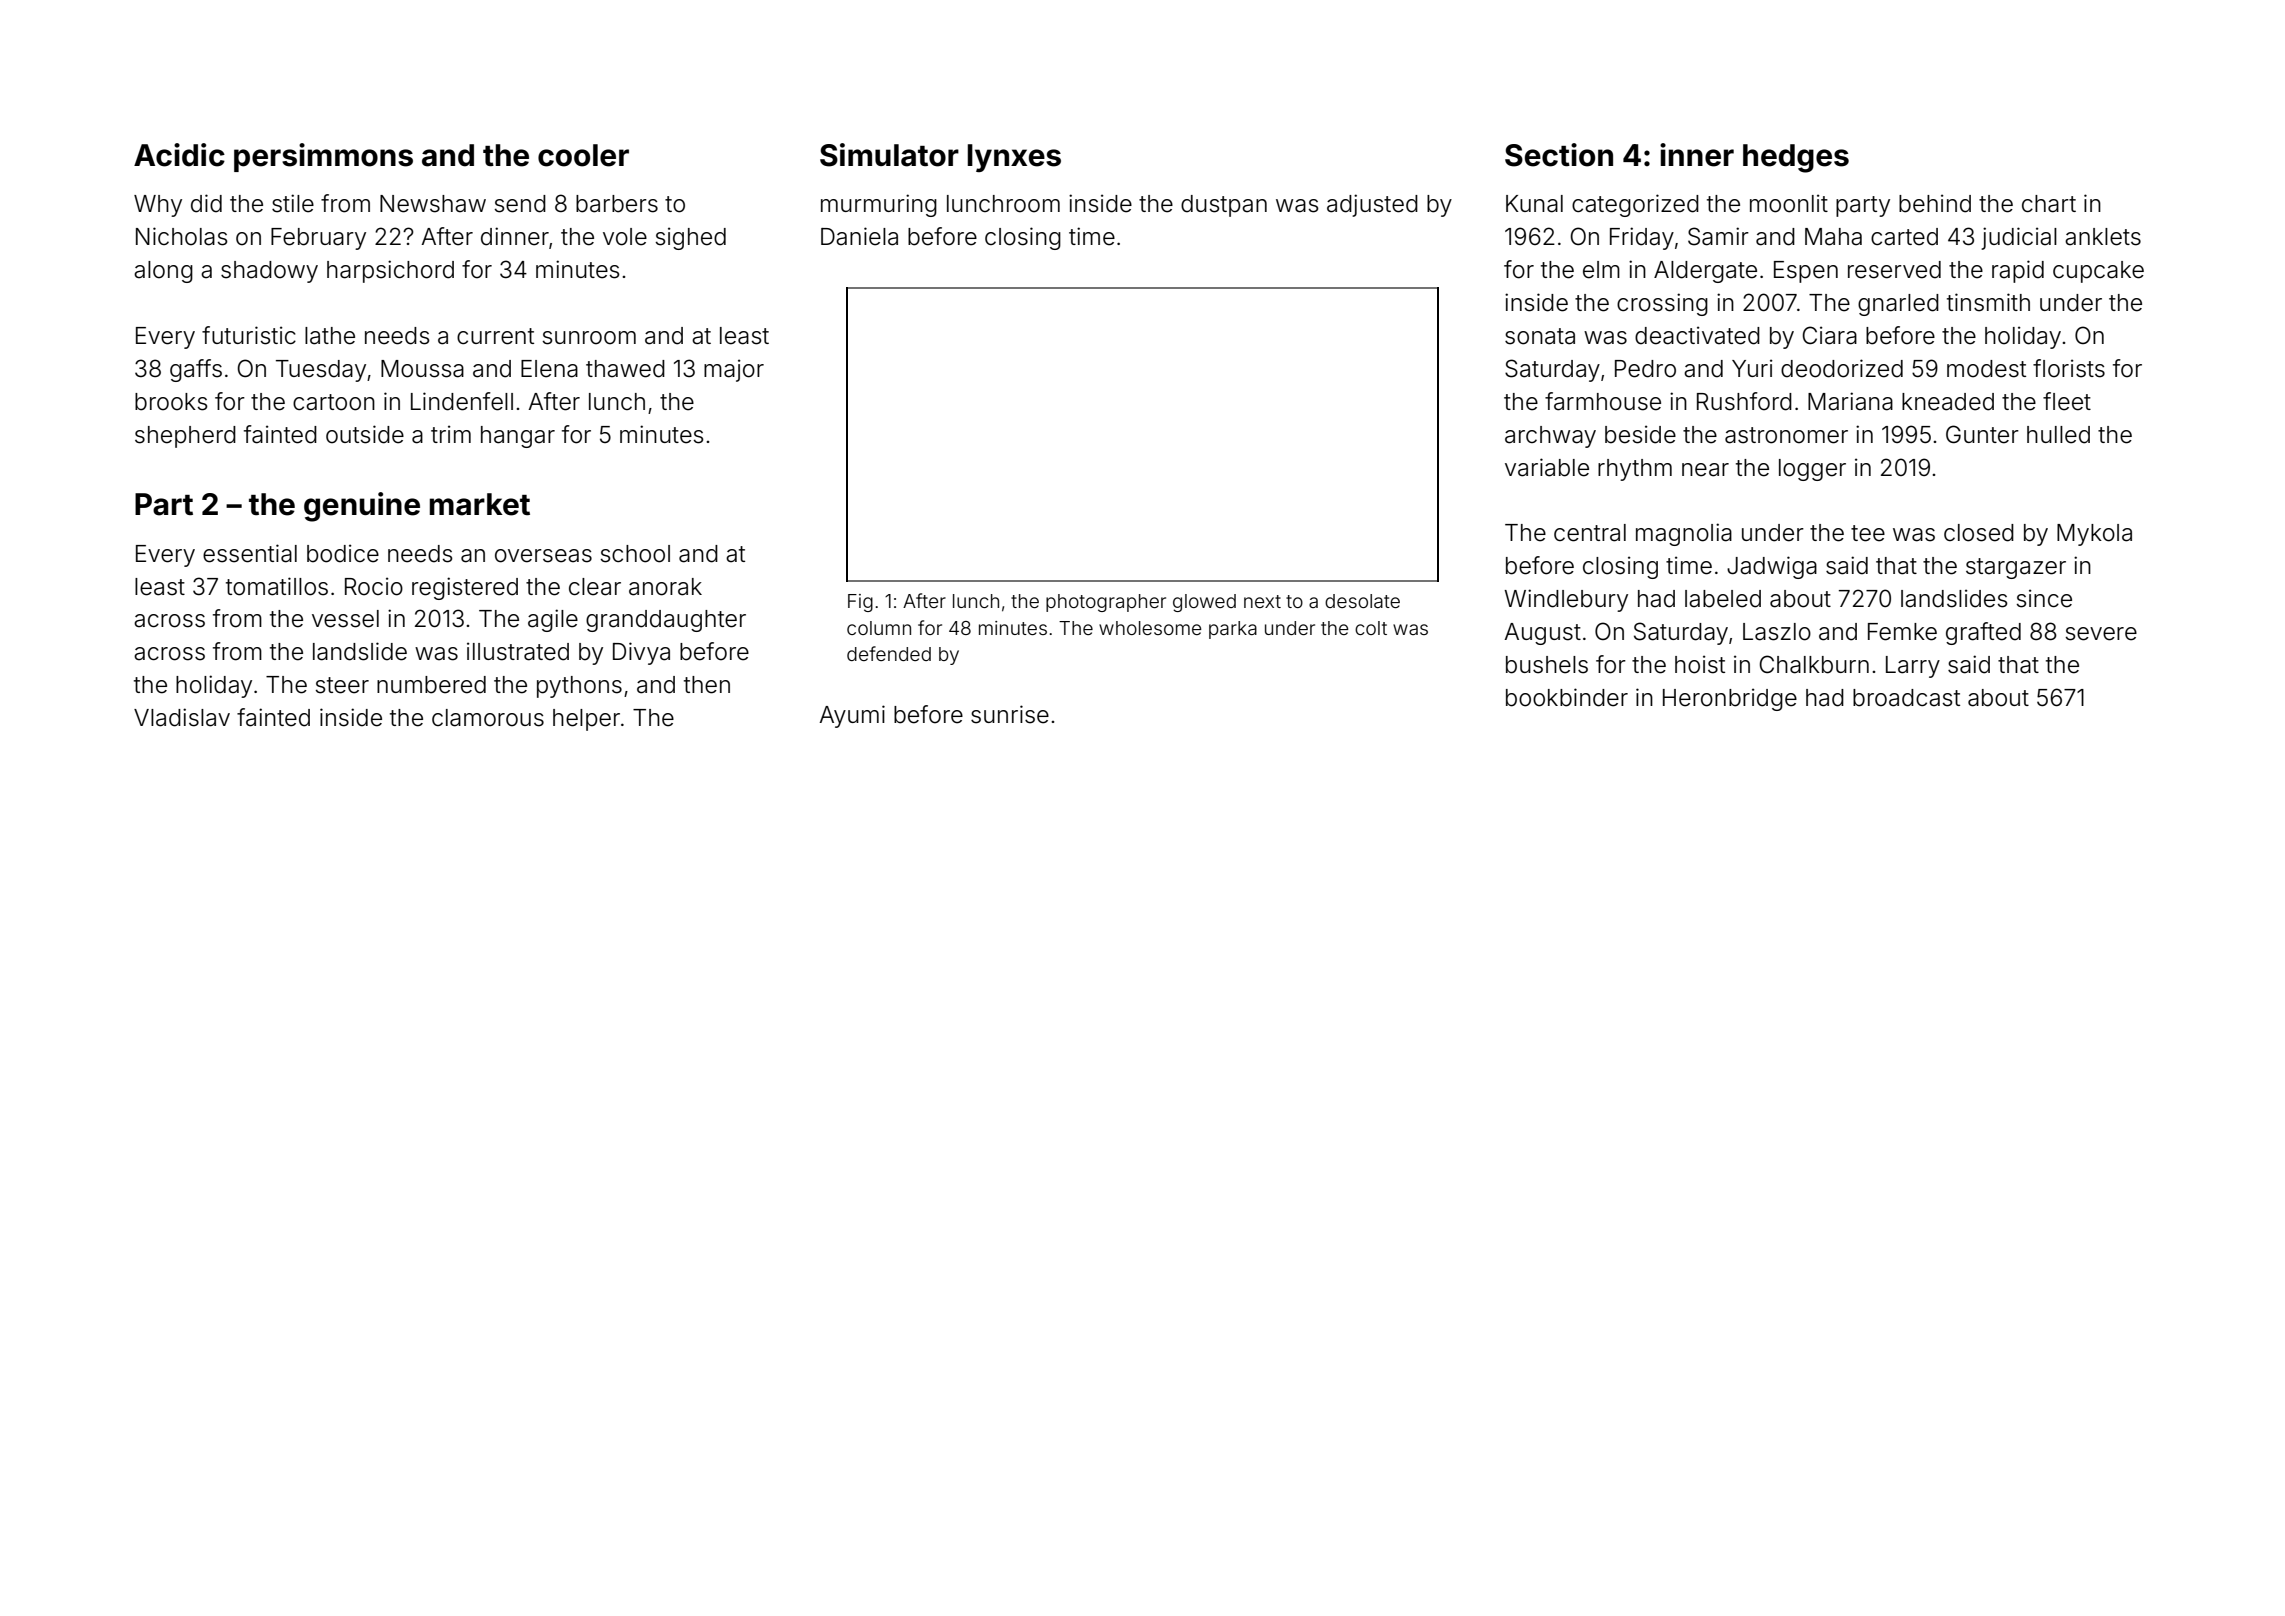 The width and height of the page is (2285, 1616). I want to click on elm, so click(1601, 270).
